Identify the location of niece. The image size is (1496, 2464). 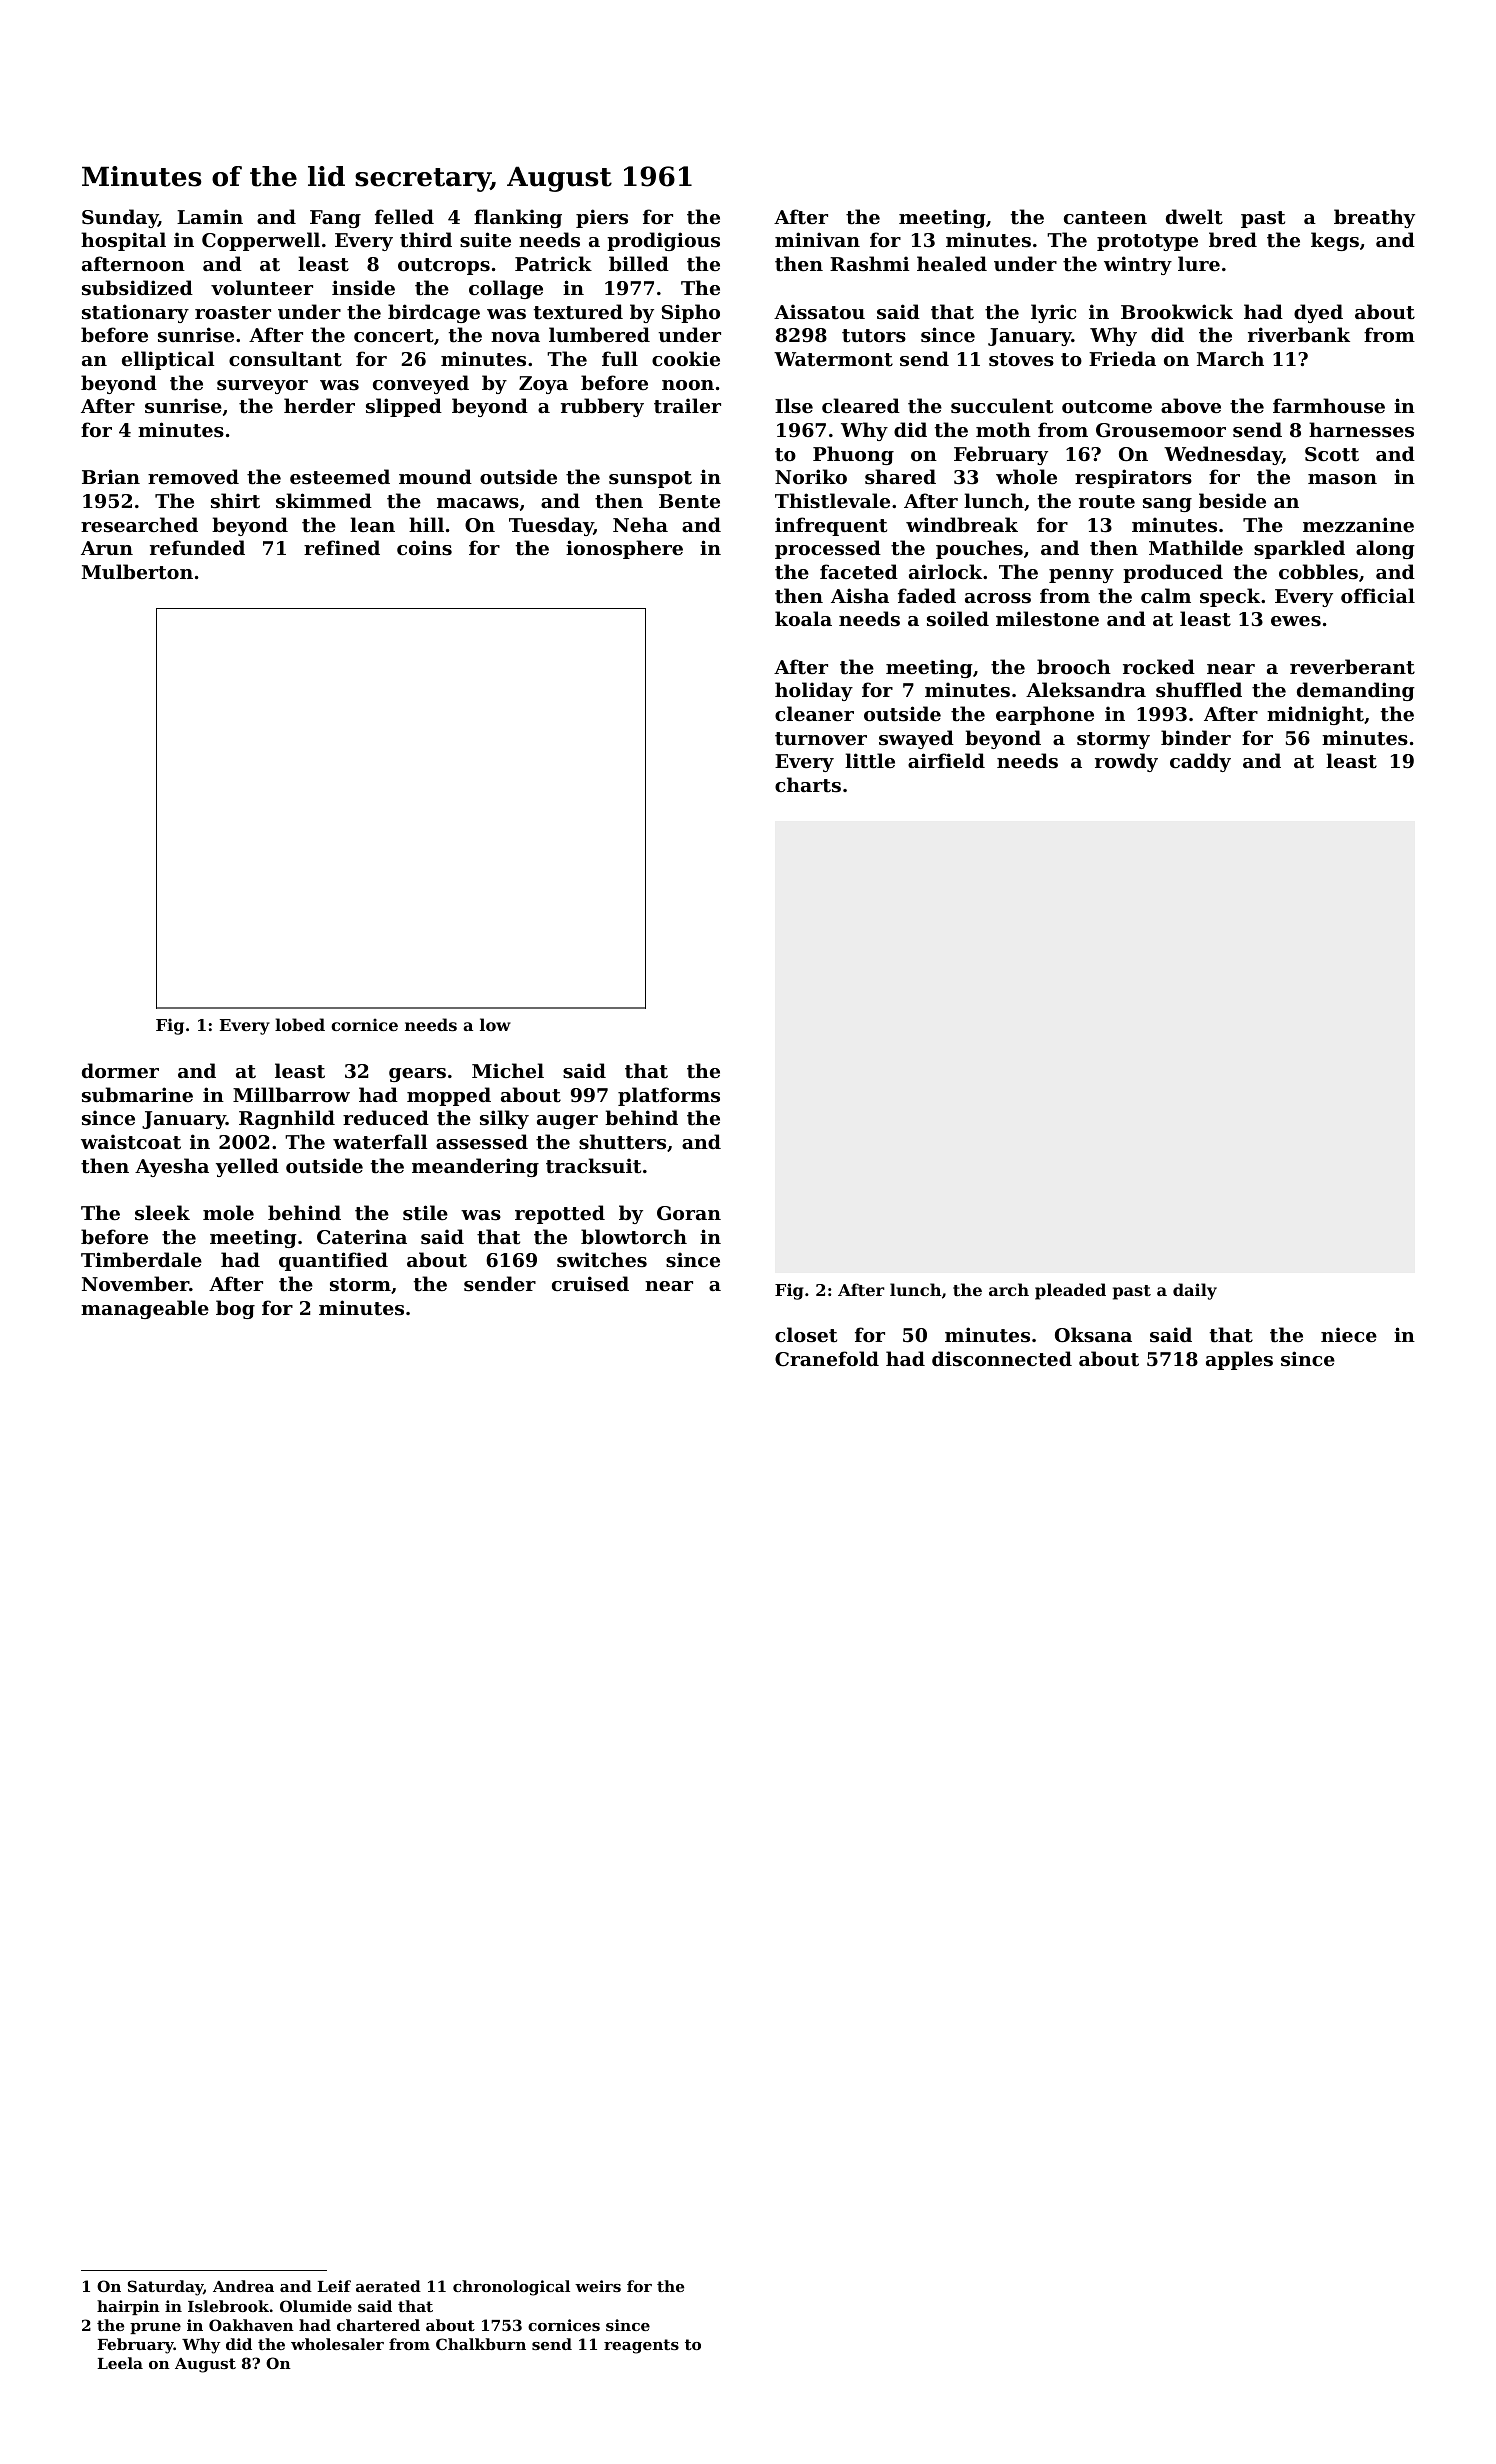
(1349, 1334).
